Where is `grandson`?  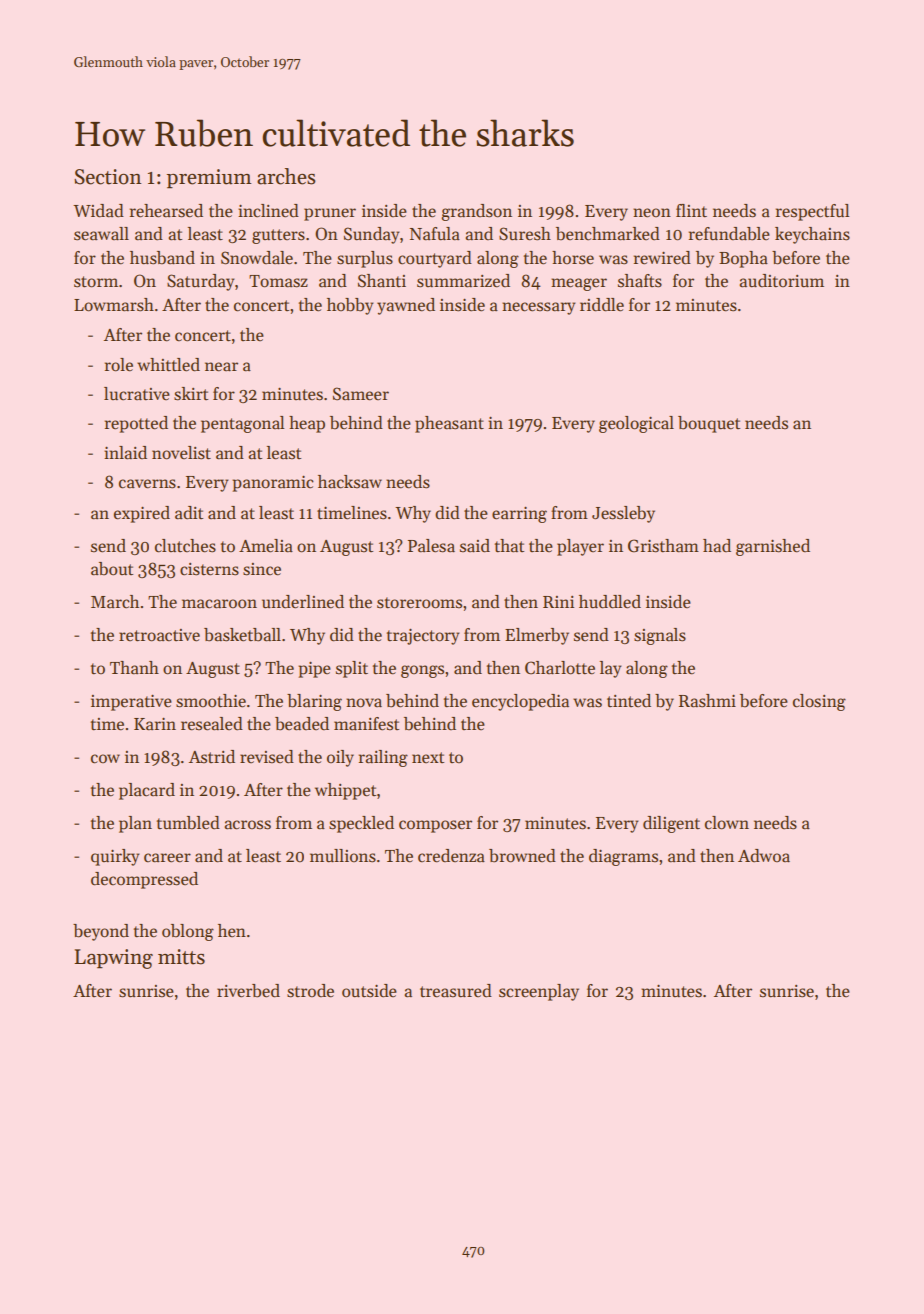
grandson is located at coordinates (476, 212).
